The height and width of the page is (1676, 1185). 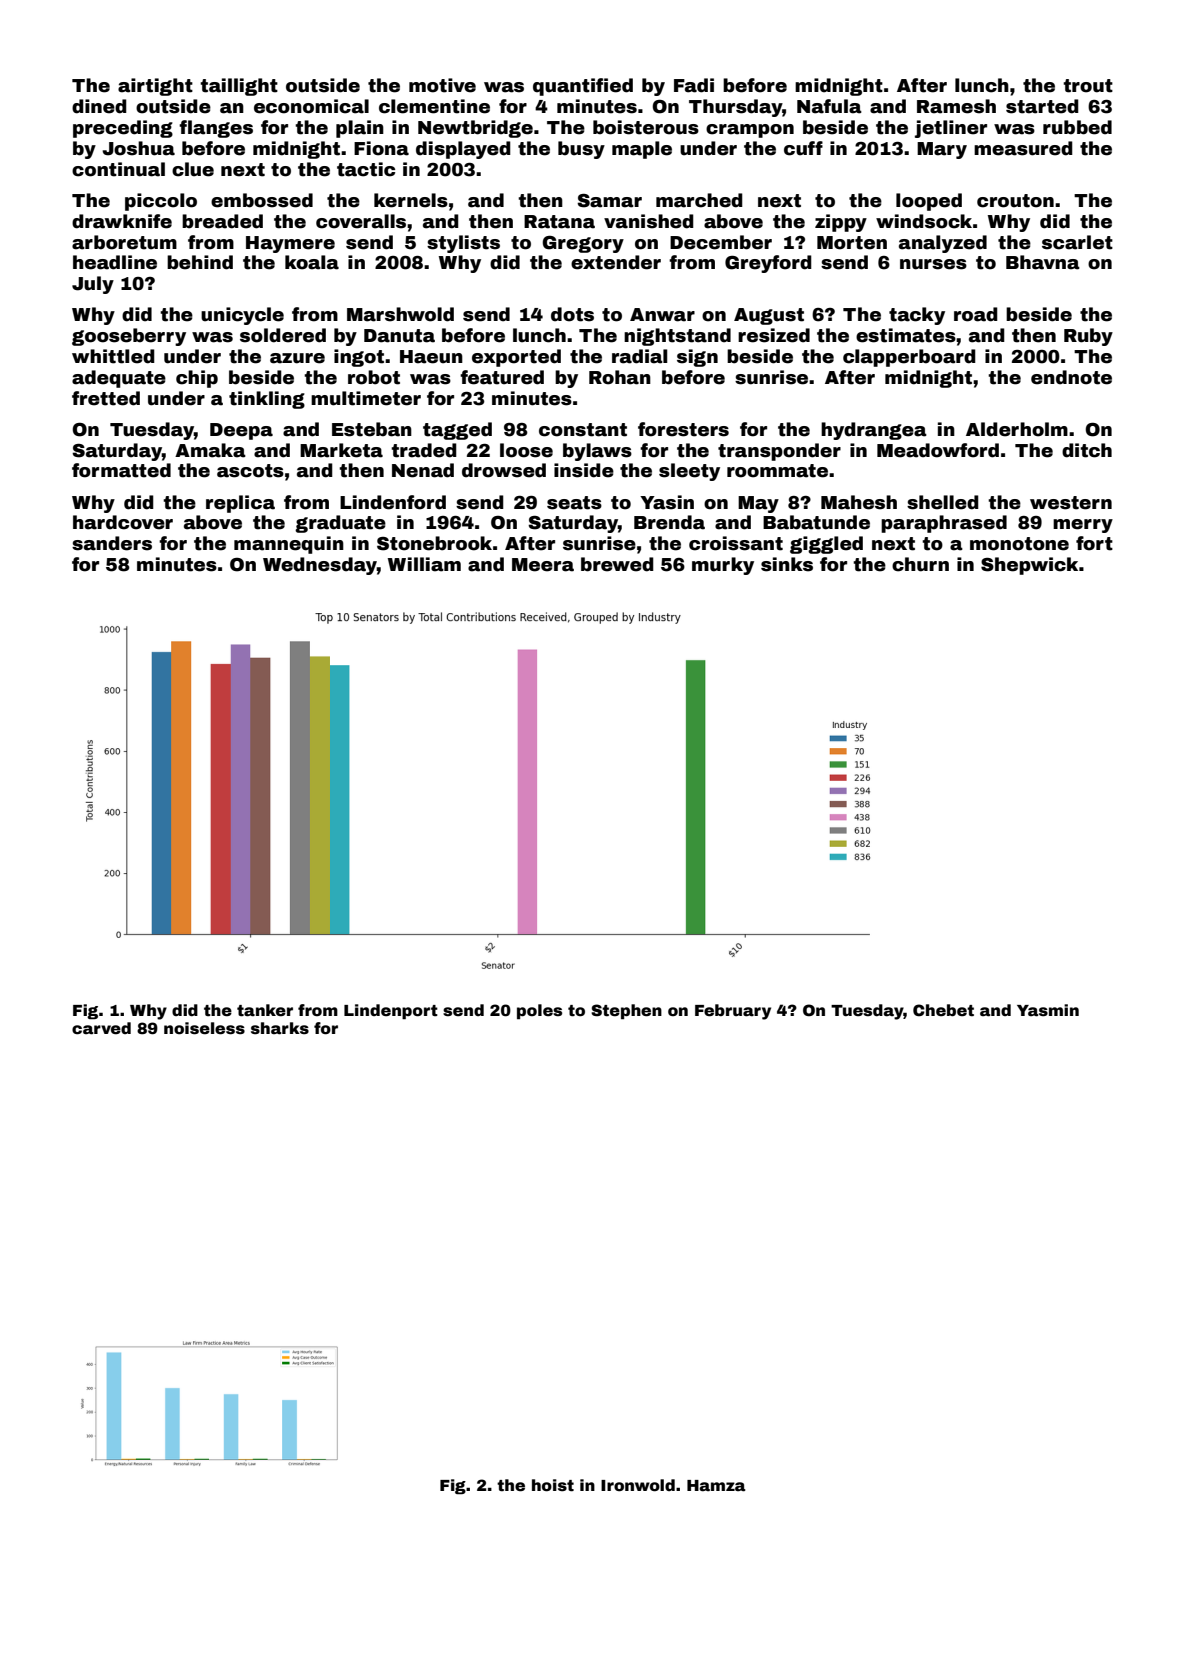 What do you see at coordinates (1029, 566) in the page?
I see `Shepwick` at bounding box center [1029, 566].
